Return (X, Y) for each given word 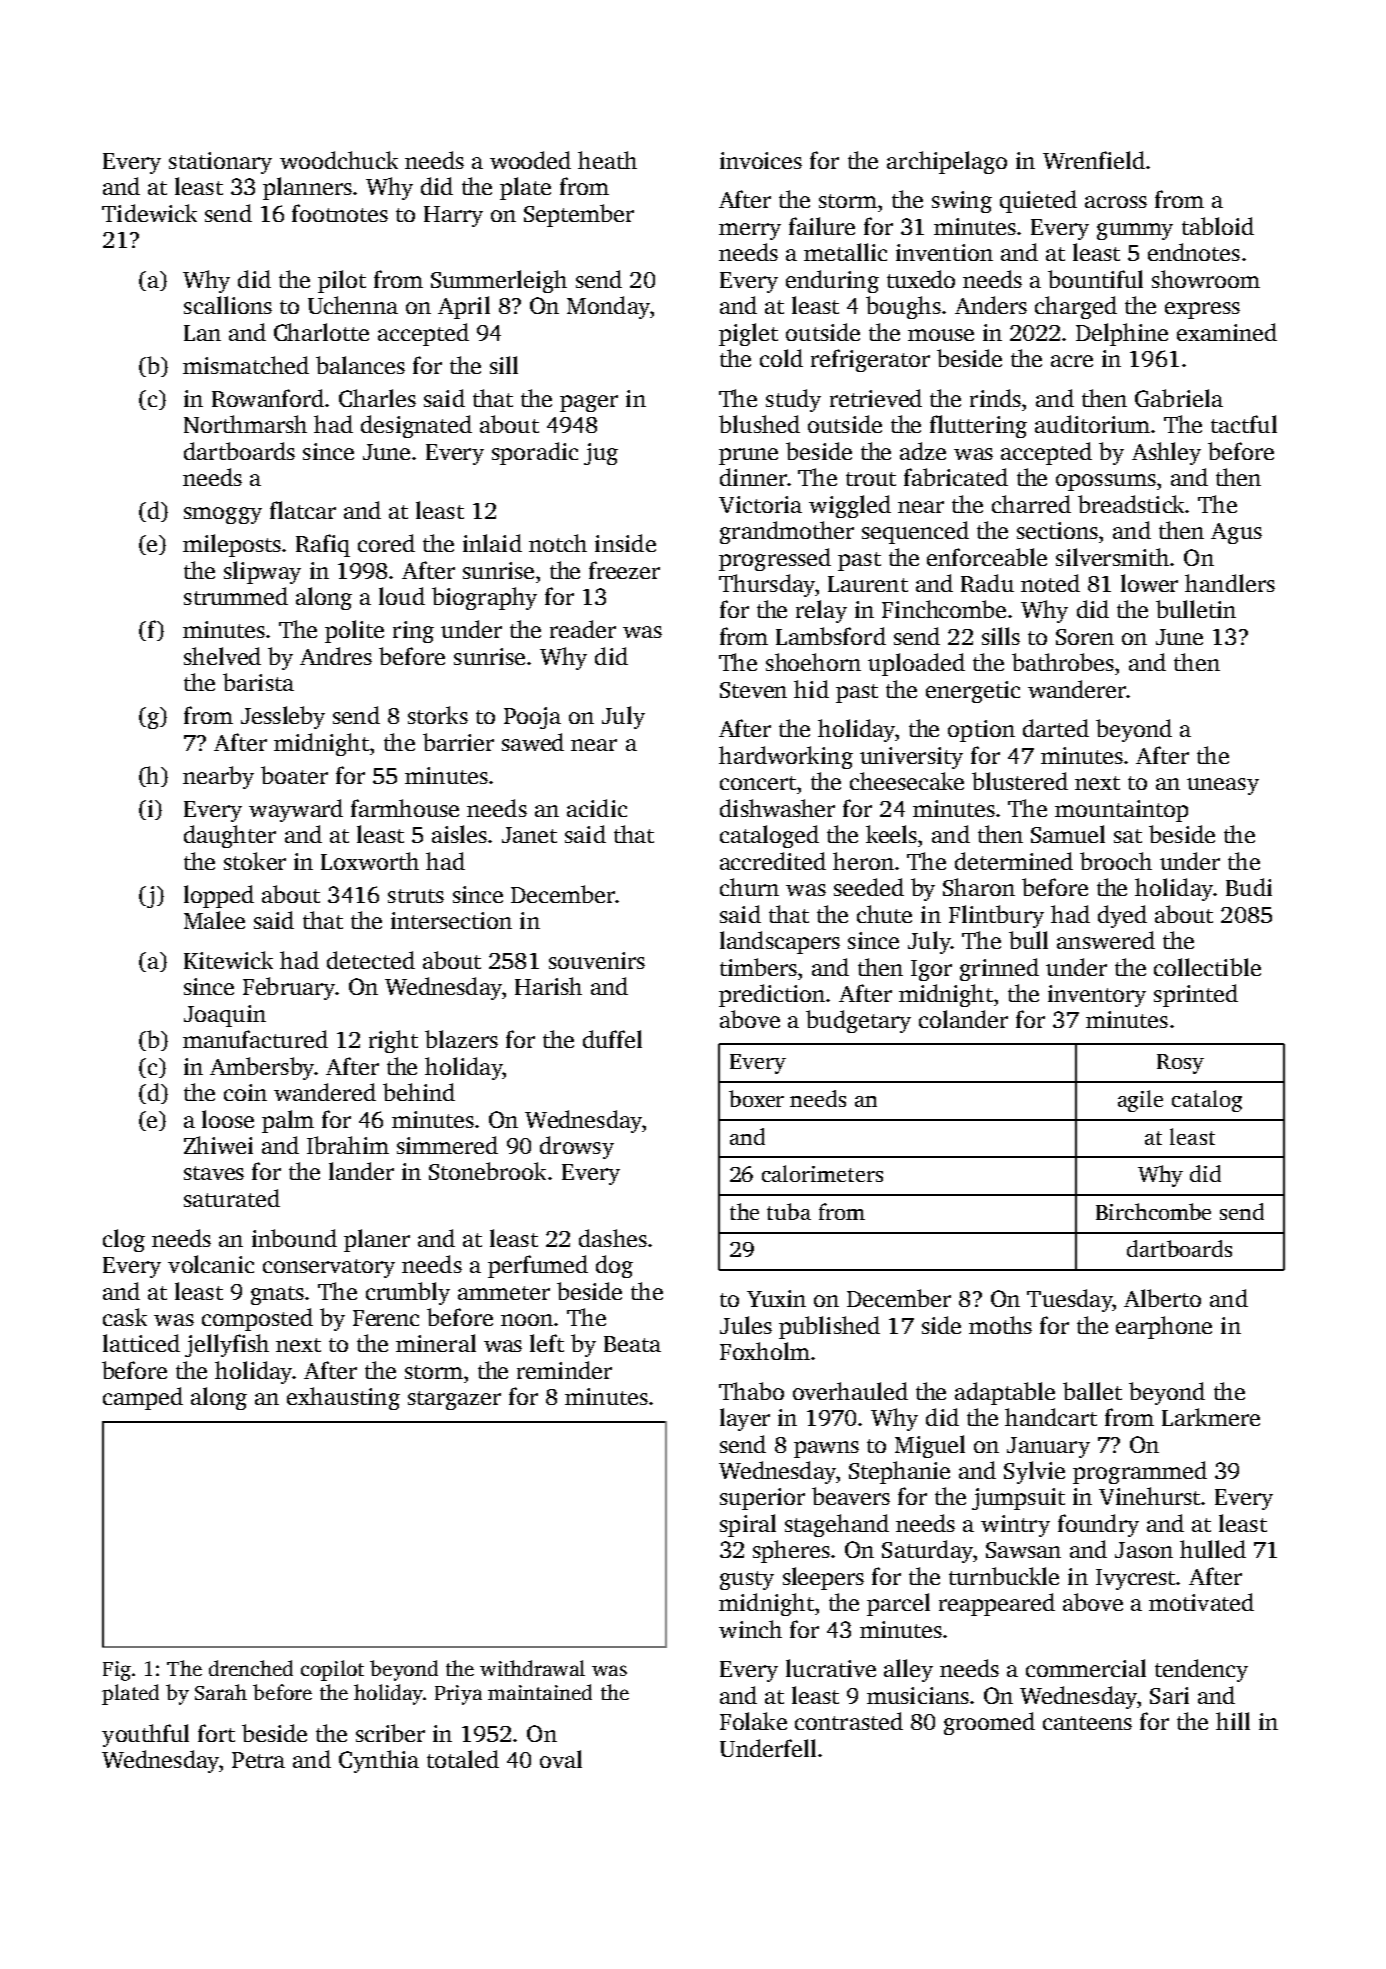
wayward (296, 810)
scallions (228, 305)
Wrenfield (1094, 160)
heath (607, 160)
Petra (258, 1760)
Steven (753, 690)
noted (1050, 583)
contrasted (849, 1721)
